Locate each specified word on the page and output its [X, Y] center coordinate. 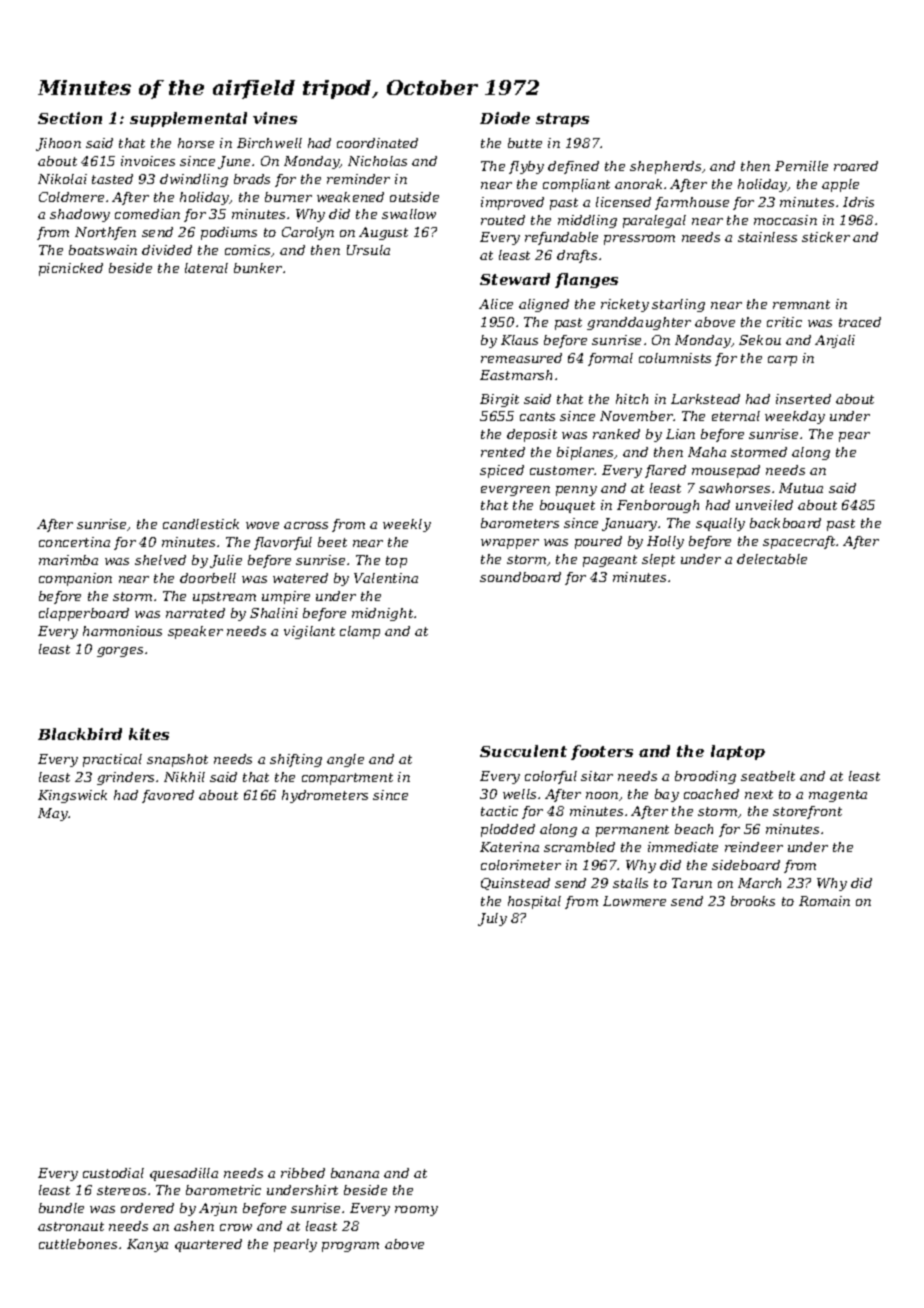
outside [414, 197]
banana [355, 1173]
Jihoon [58, 144]
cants [537, 416]
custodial [113, 1173]
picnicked [71, 269]
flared [665, 471]
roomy [416, 1211]
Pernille [801, 166]
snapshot [177, 760]
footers [602, 752]
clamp [360, 632]
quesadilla [184, 1174]
